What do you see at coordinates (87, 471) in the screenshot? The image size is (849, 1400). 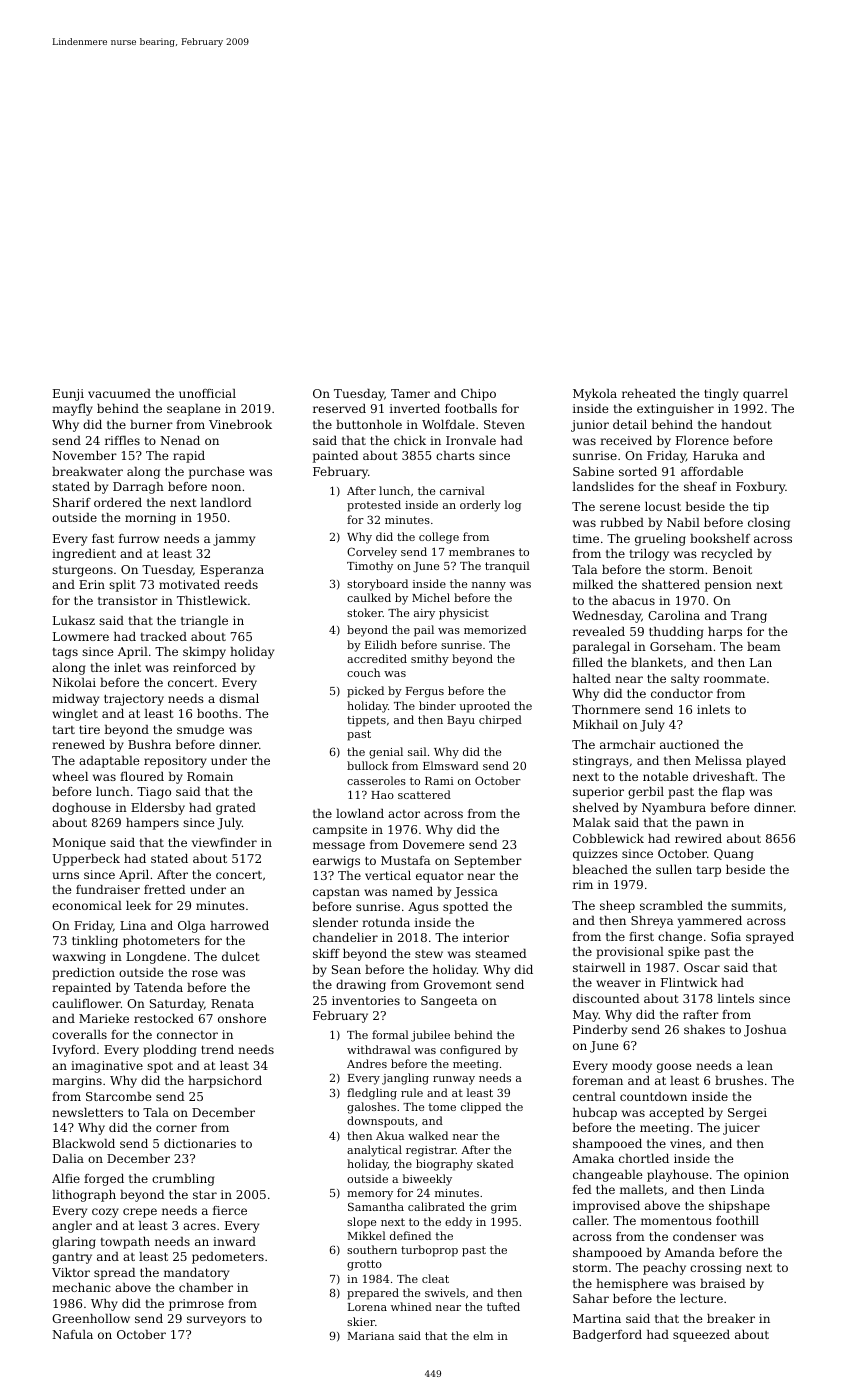 I see `breakwater` at bounding box center [87, 471].
